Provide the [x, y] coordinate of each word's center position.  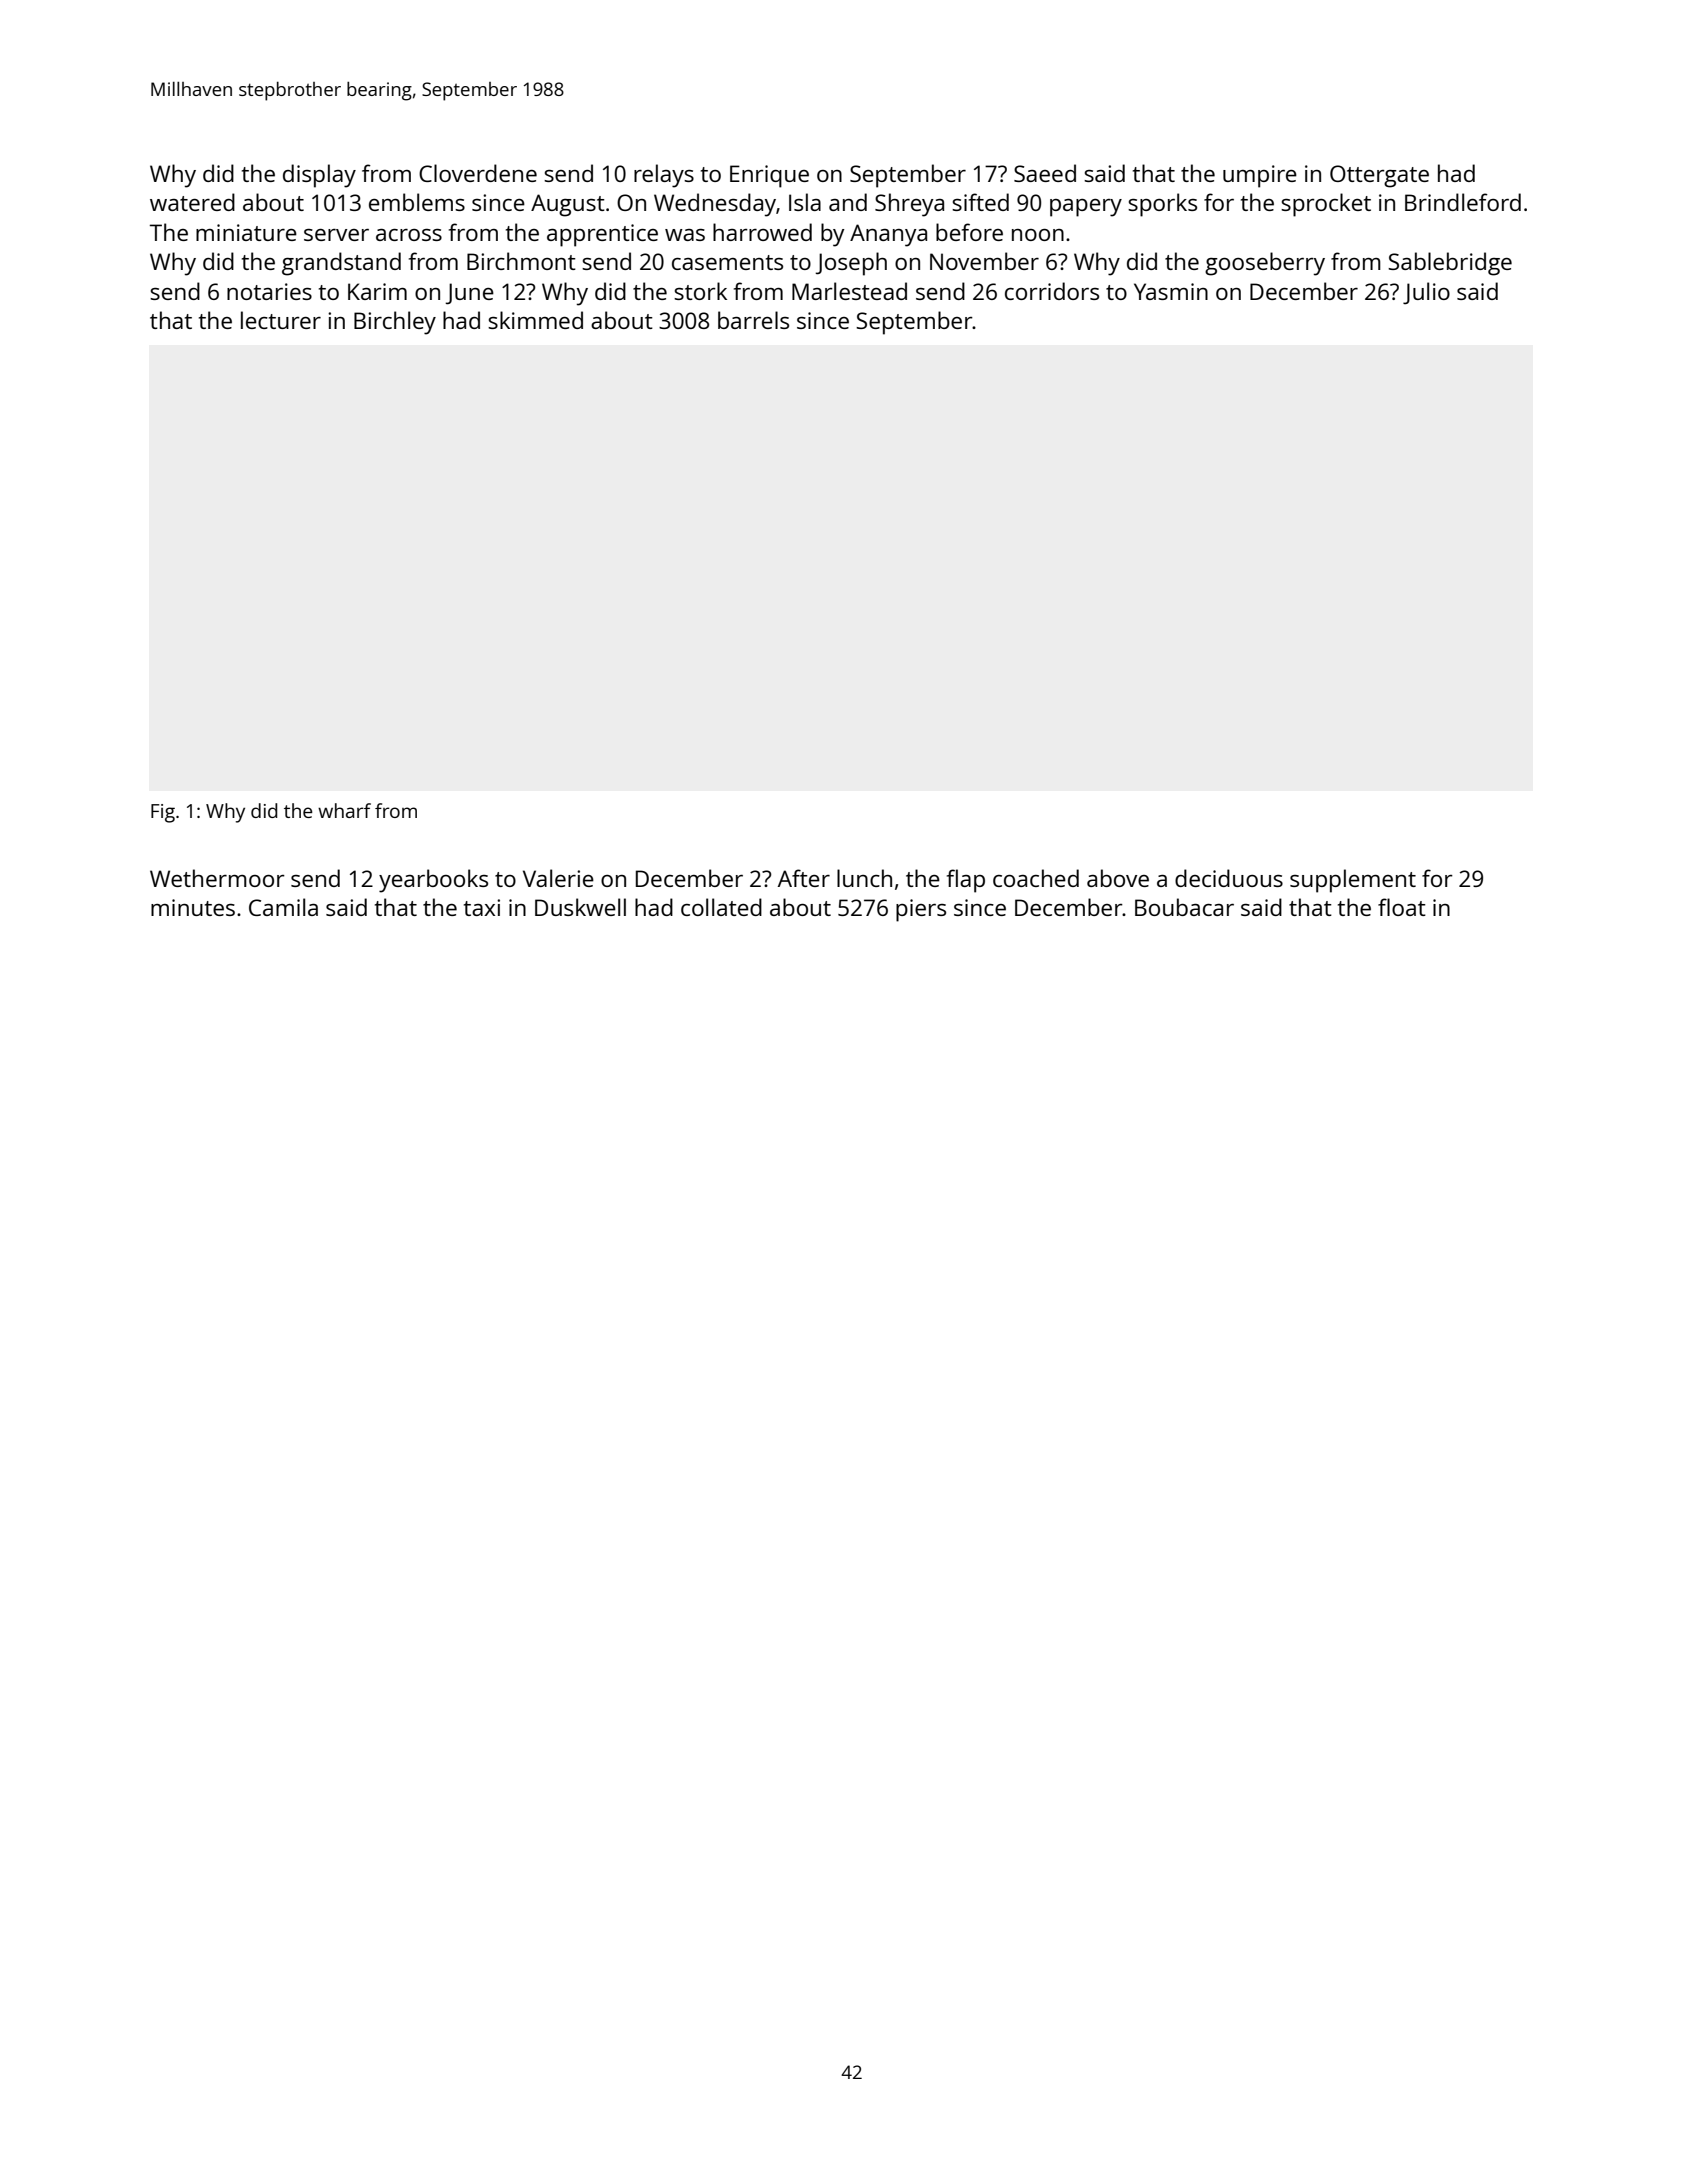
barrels [753, 320]
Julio [1426, 293]
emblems [417, 202]
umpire [1260, 176]
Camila [283, 907]
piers [921, 910]
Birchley [395, 323]
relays [664, 176]
